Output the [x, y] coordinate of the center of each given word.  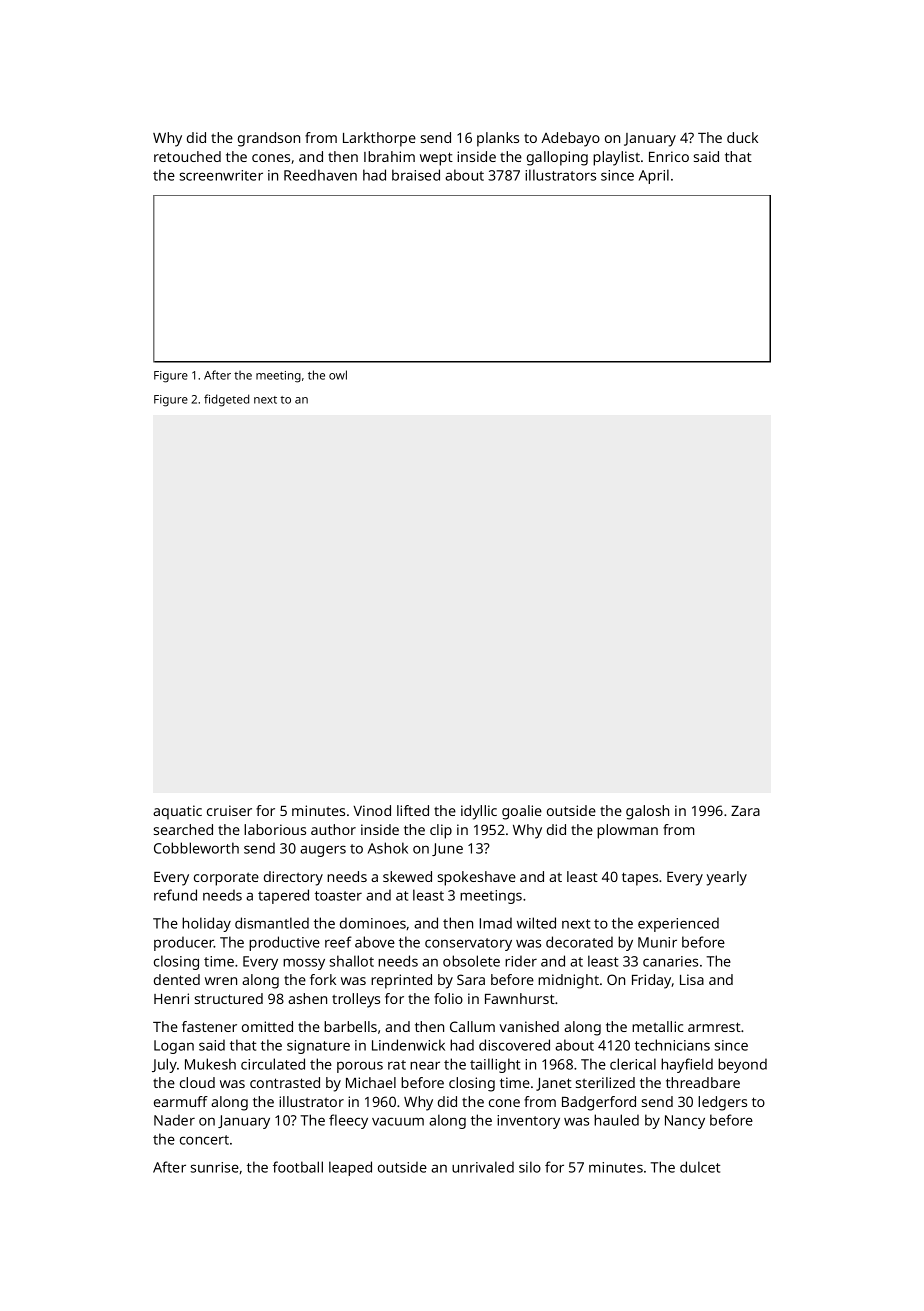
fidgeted [226, 400]
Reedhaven [320, 175]
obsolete [471, 961]
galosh [647, 812]
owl [338, 375]
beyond [742, 1065]
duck [742, 137]
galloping [557, 158]
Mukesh [210, 1064]
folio [448, 998]
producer [184, 943]
